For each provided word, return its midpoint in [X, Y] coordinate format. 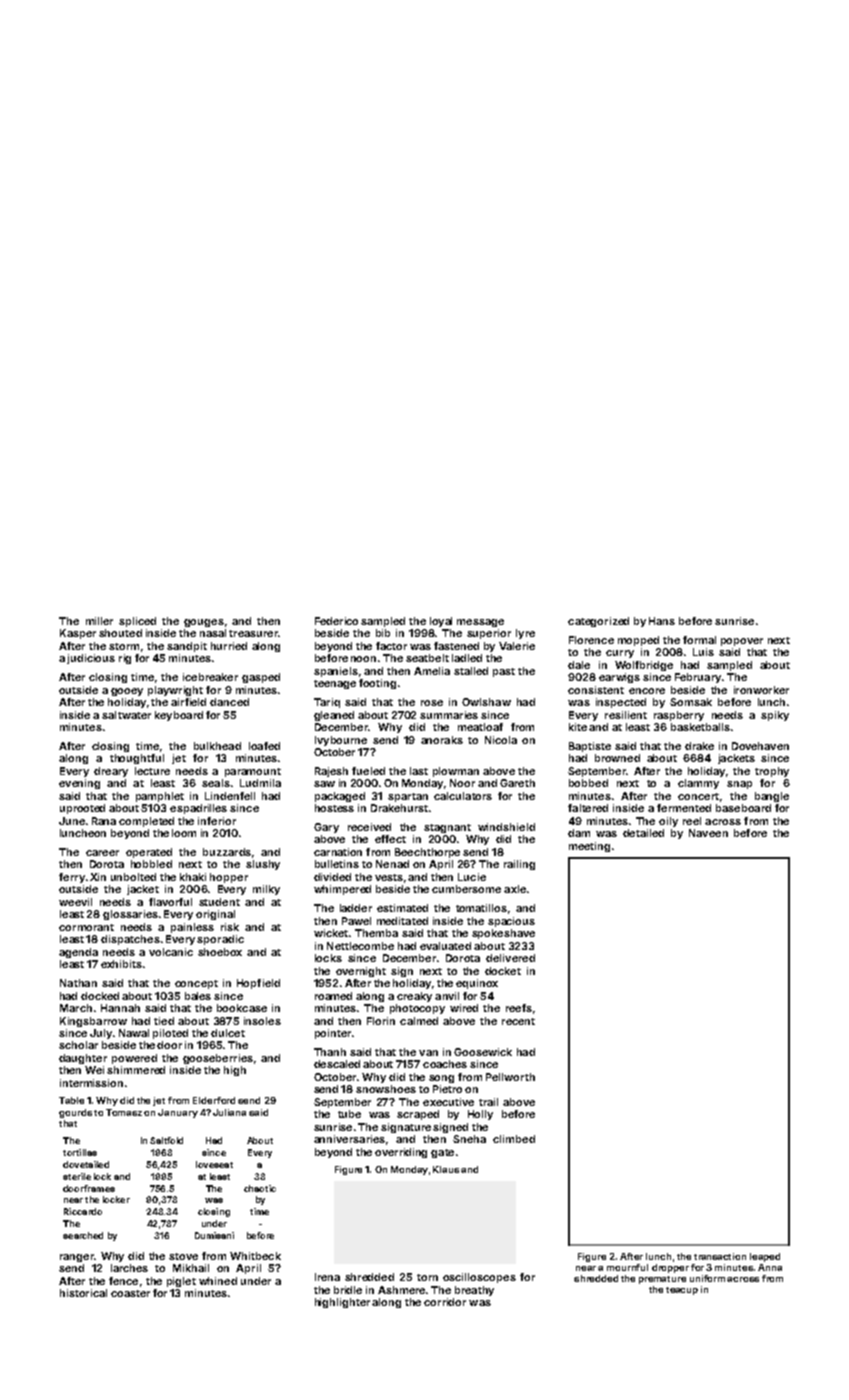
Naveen [708, 833]
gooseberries [218, 1059]
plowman [456, 772]
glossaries [130, 915]
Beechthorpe [427, 853]
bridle [348, 1290]
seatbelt [427, 658]
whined [218, 1281]
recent [518, 1021]
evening [79, 784]
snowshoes [386, 1089]
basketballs [700, 727]
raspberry [679, 716]
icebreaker [210, 677]
